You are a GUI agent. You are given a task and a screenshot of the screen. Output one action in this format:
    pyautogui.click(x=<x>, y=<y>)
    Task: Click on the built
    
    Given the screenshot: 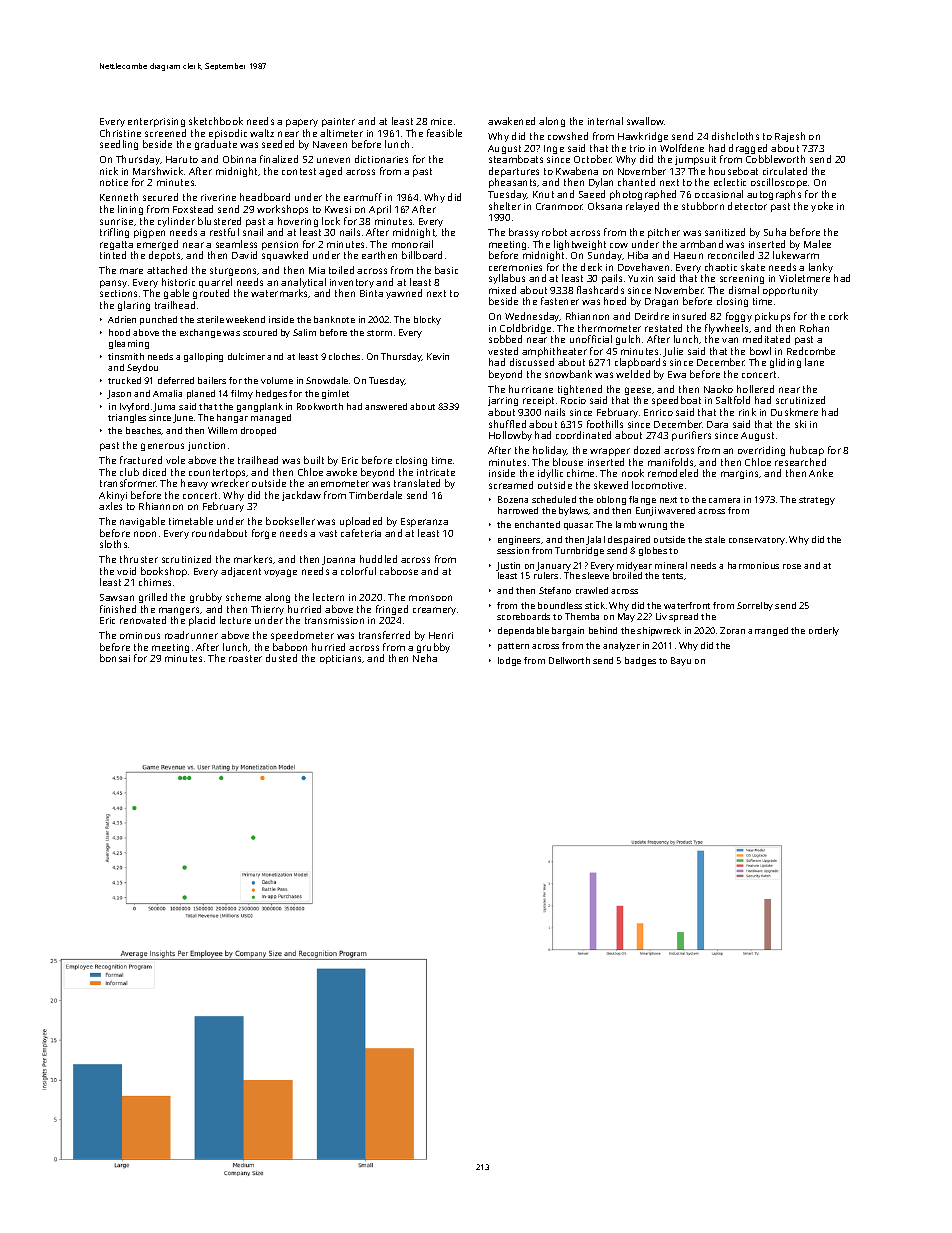 What is the action you would take?
    pyautogui.click(x=314, y=460)
